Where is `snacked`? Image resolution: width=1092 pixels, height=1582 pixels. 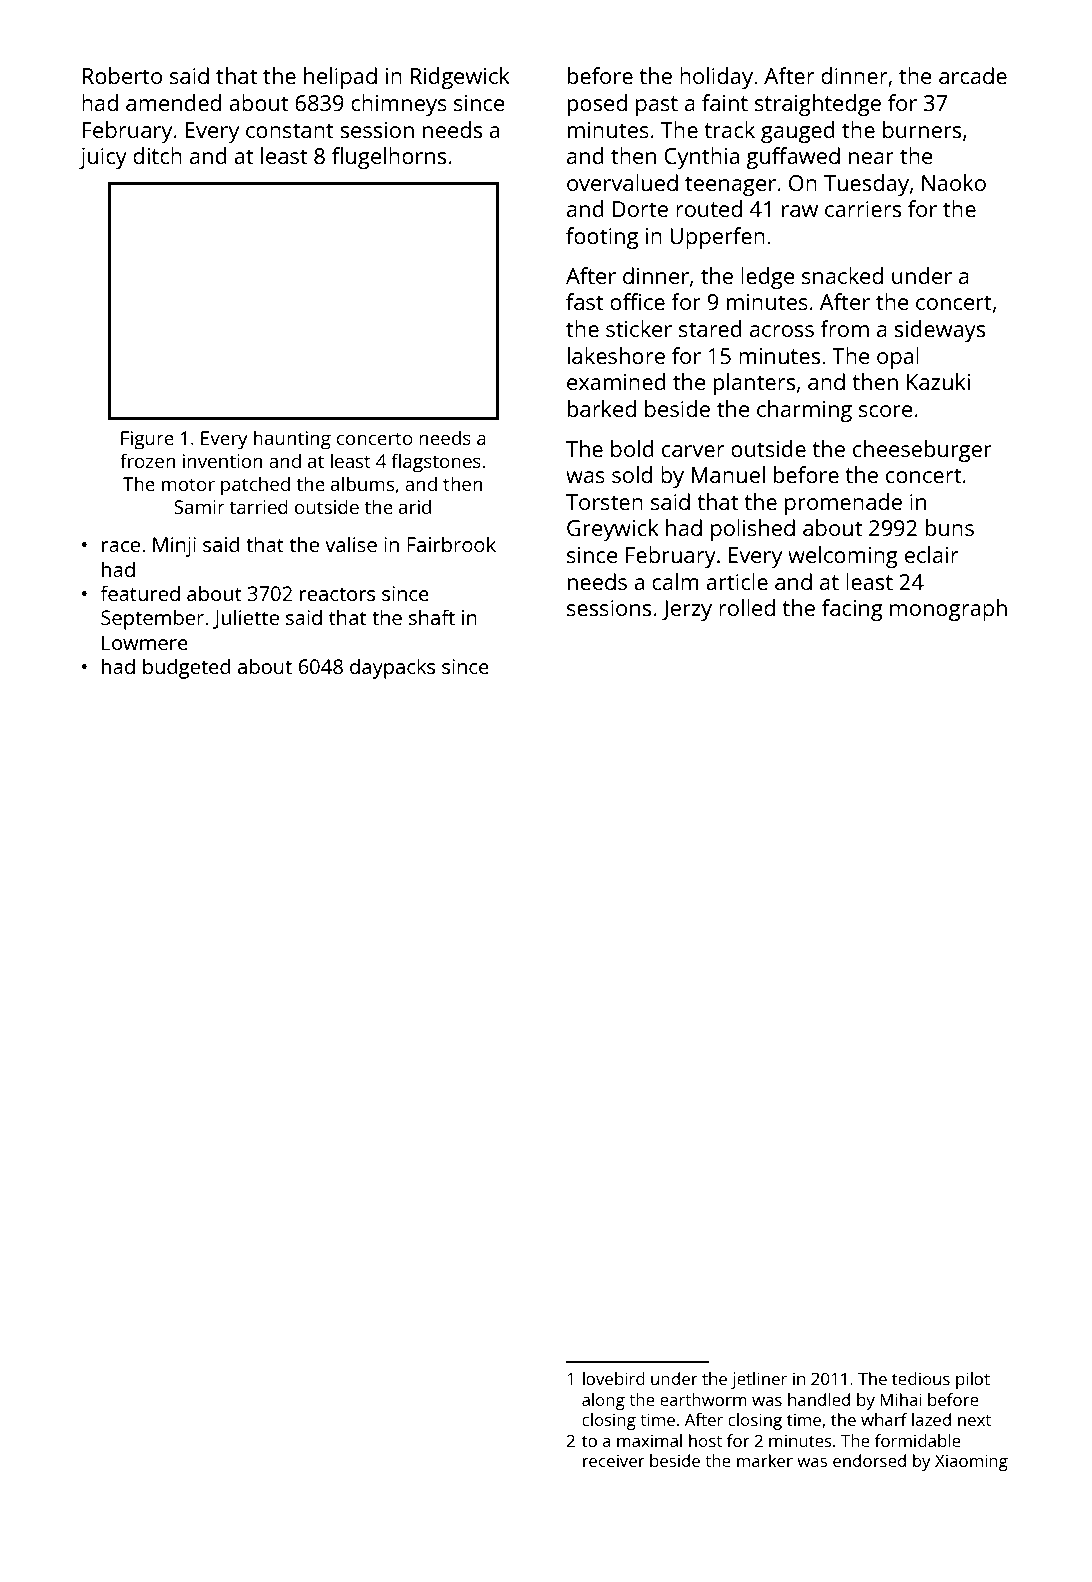 snacked is located at coordinates (842, 275).
